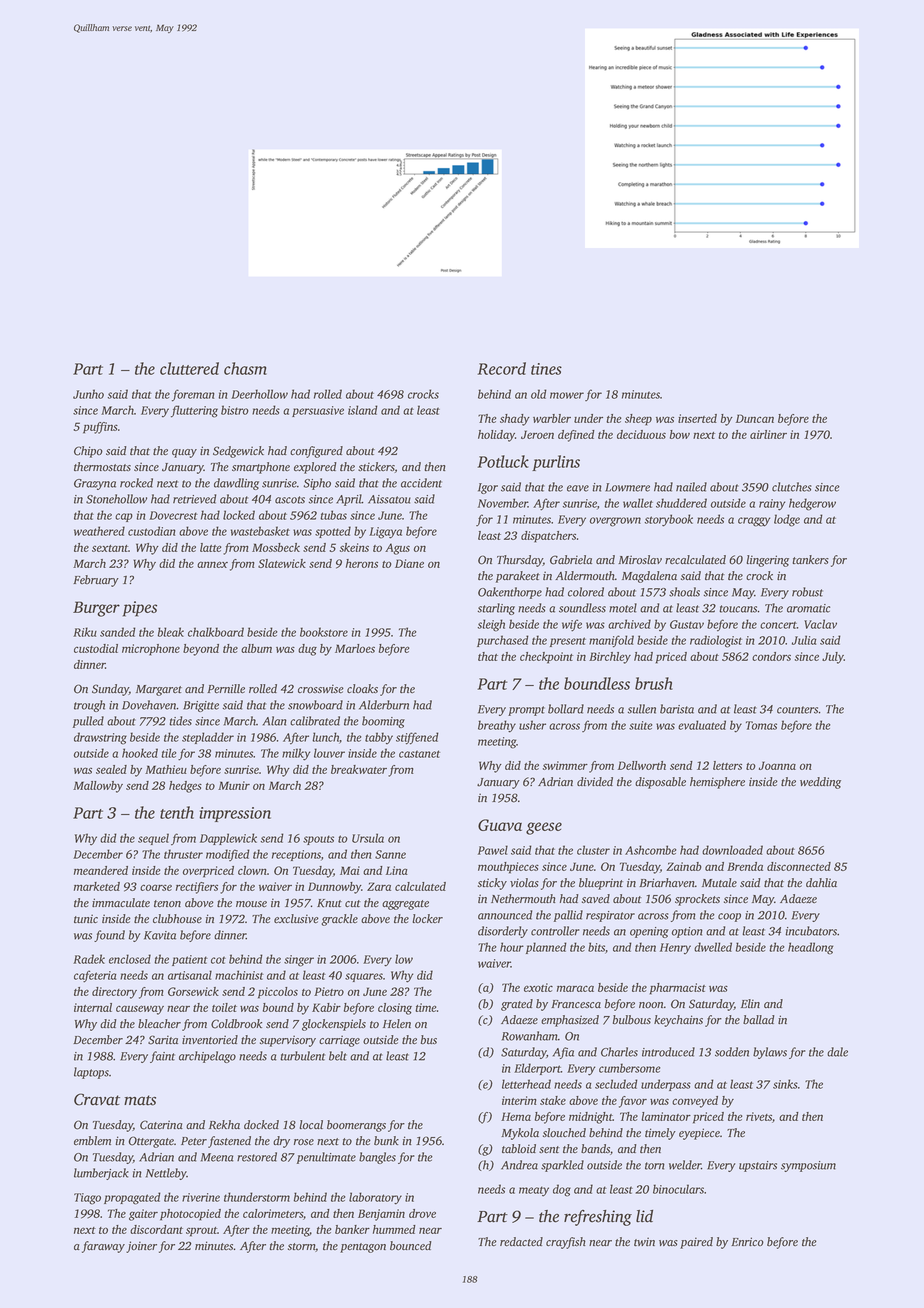 The height and width of the screenshot is (1308, 924). I want to click on Rowanham, so click(530, 1036).
